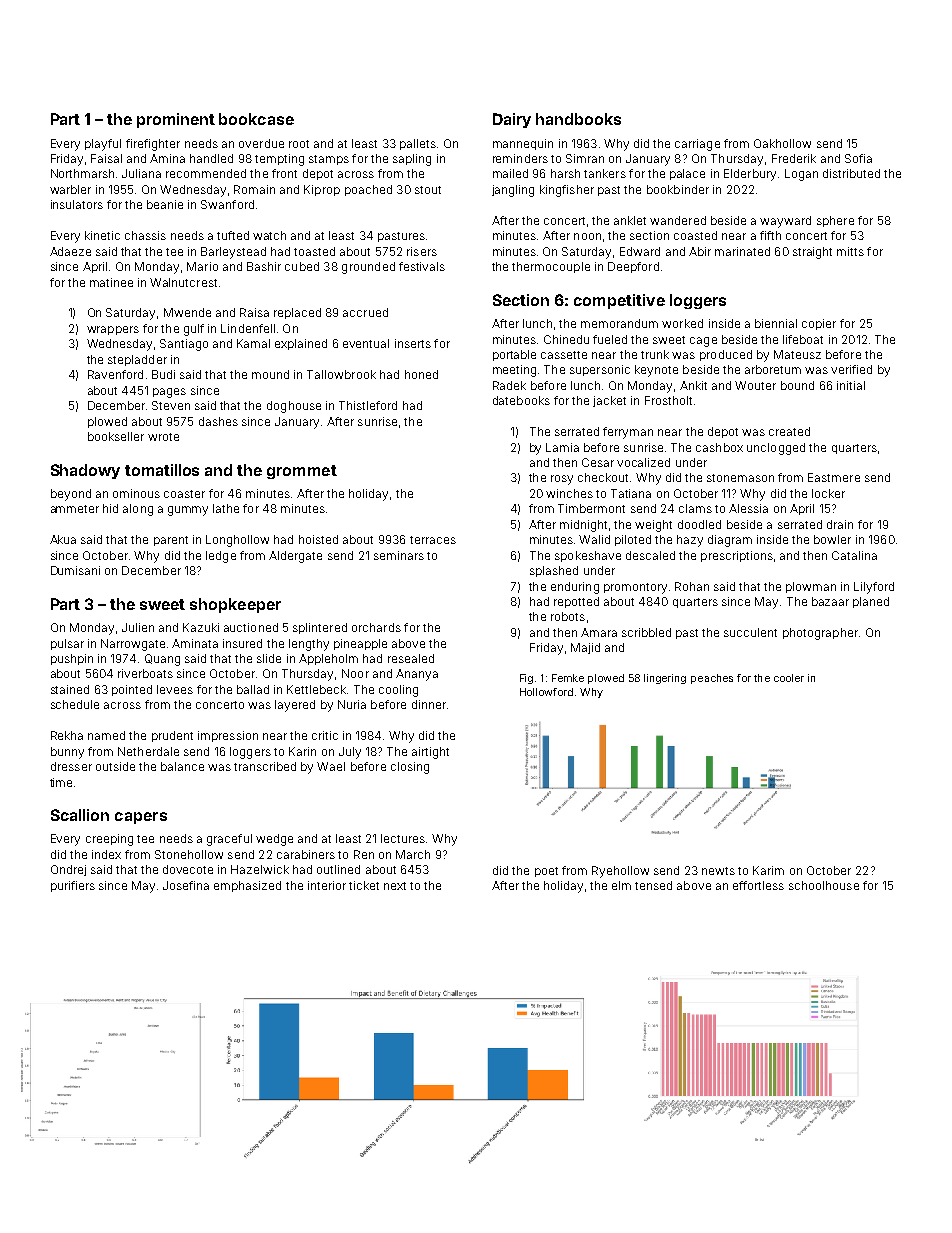  What do you see at coordinates (428, 190) in the screenshot?
I see `stout` at bounding box center [428, 190].
